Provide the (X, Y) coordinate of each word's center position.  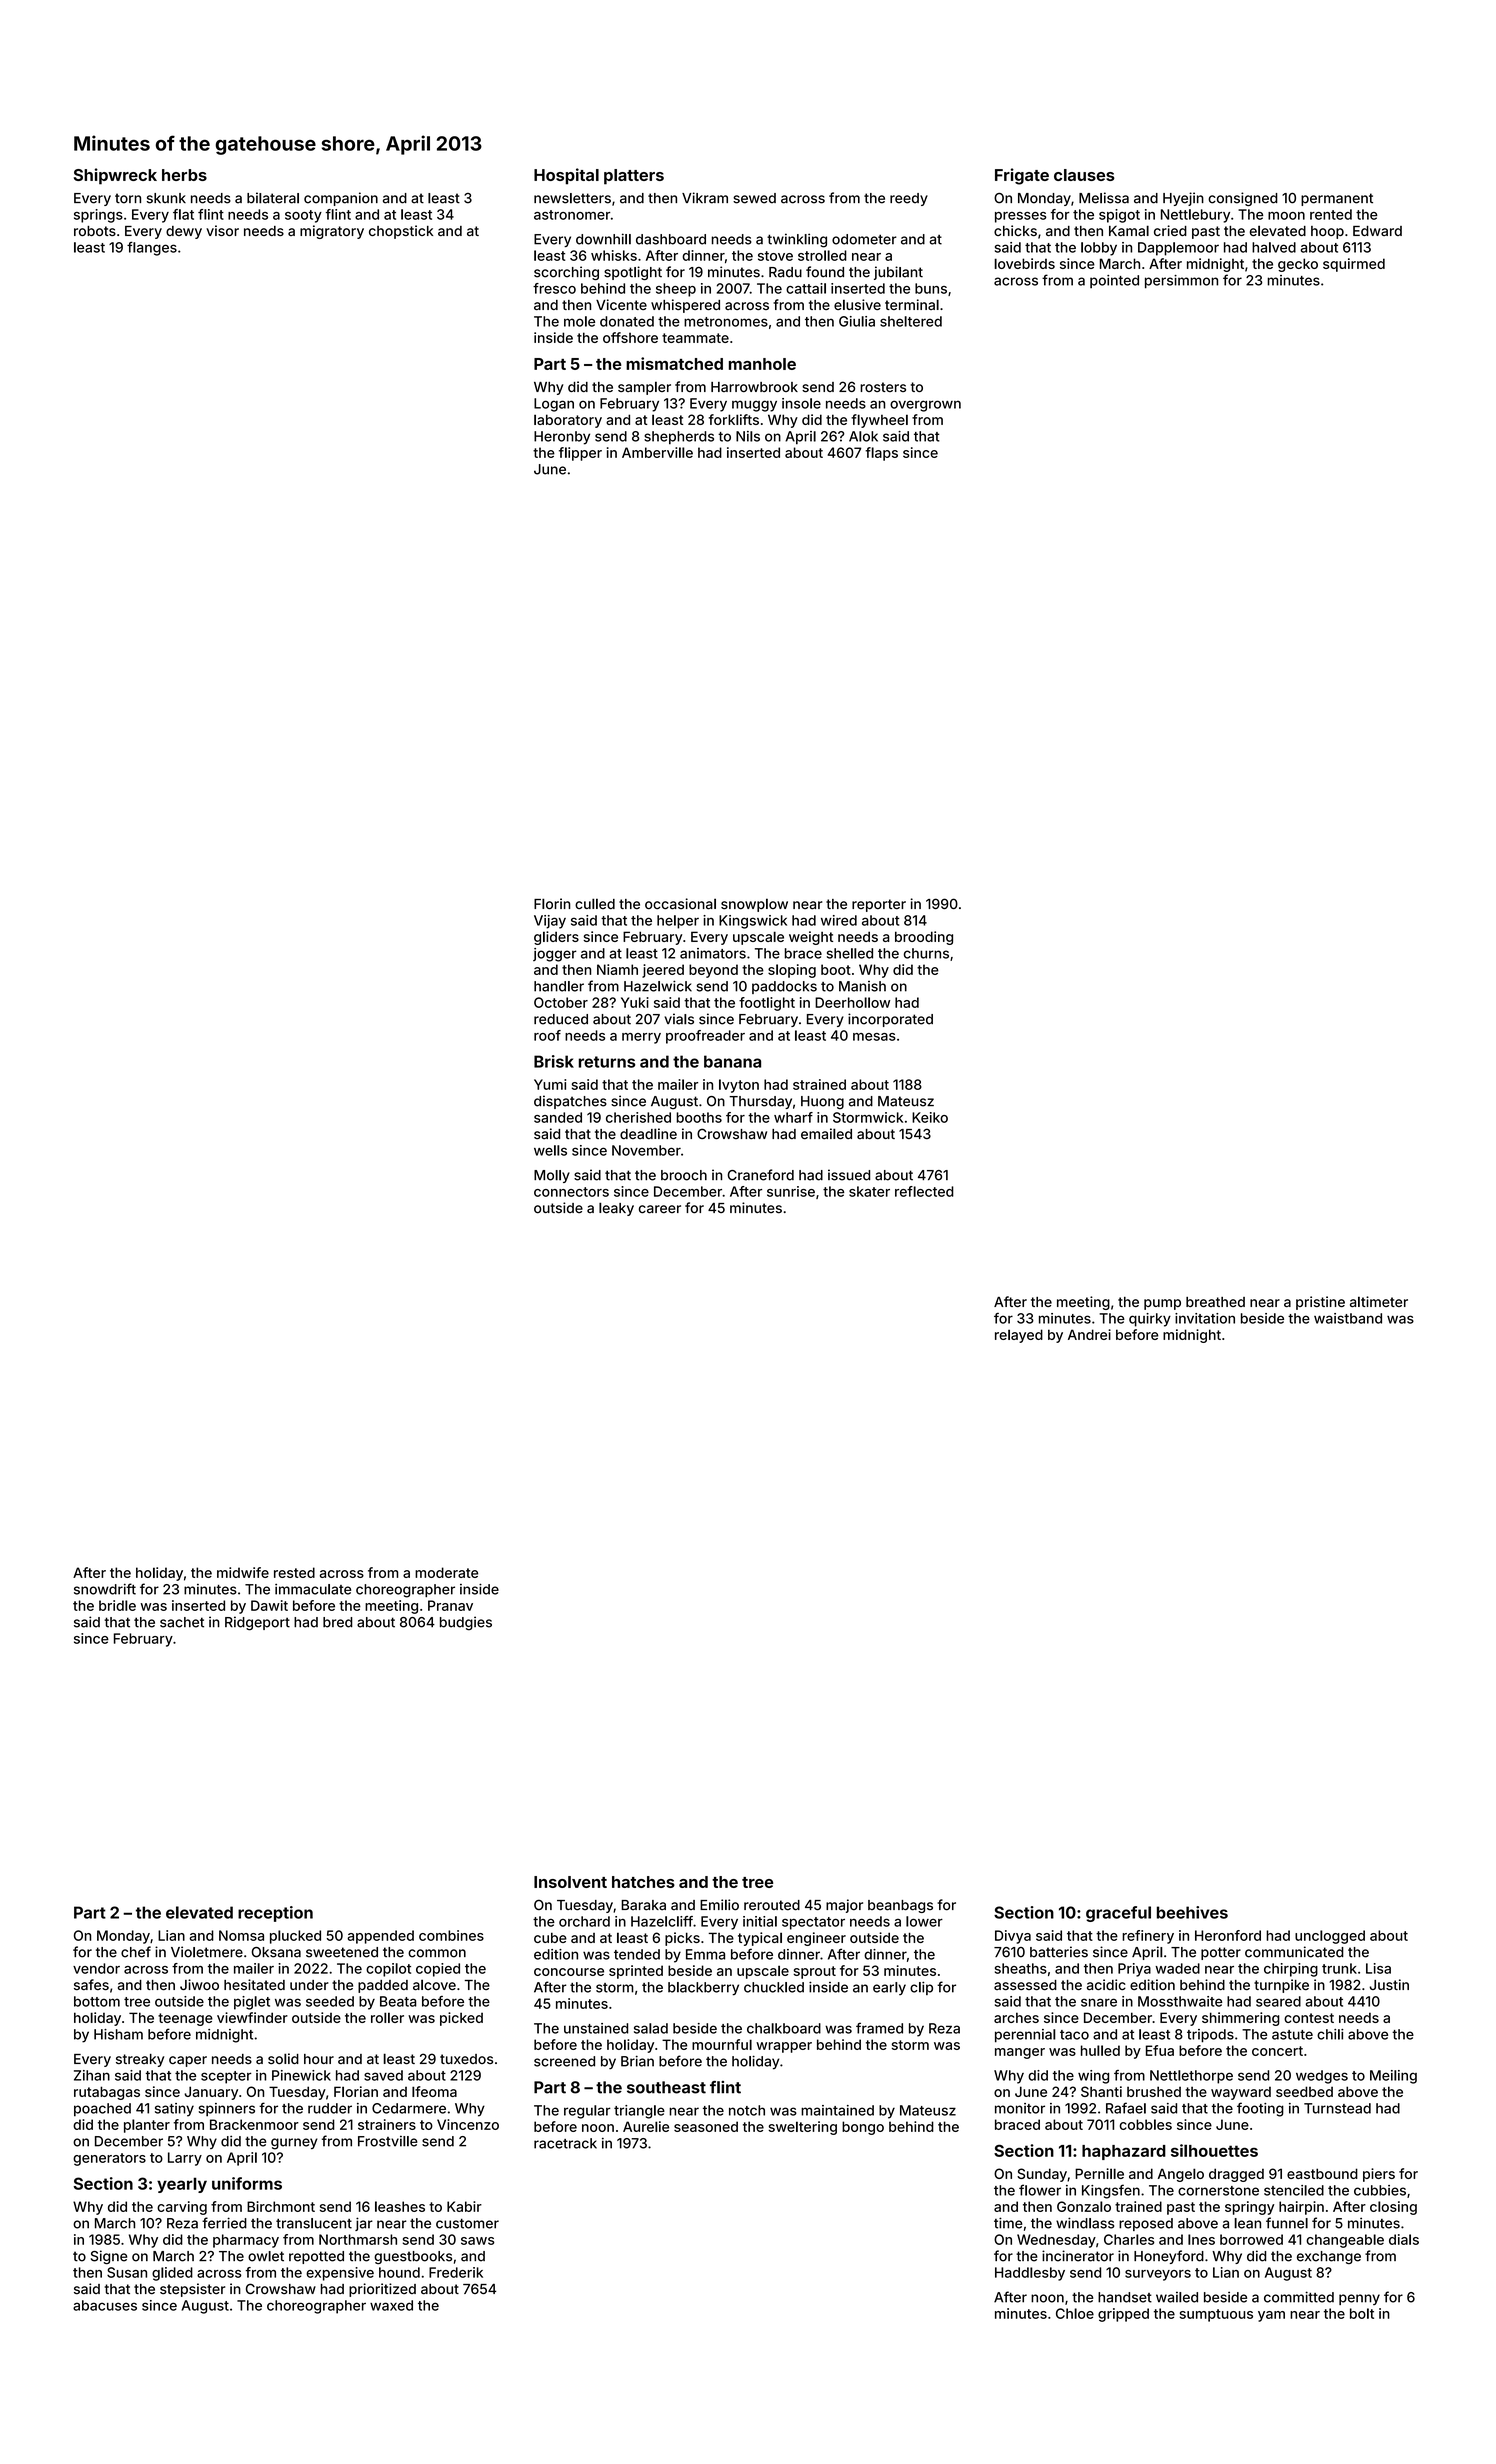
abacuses (105, 2305)
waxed (391, 2305)
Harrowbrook (754, 387)
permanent (1337, 199)
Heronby (562, 438)
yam (1271, 2316)
